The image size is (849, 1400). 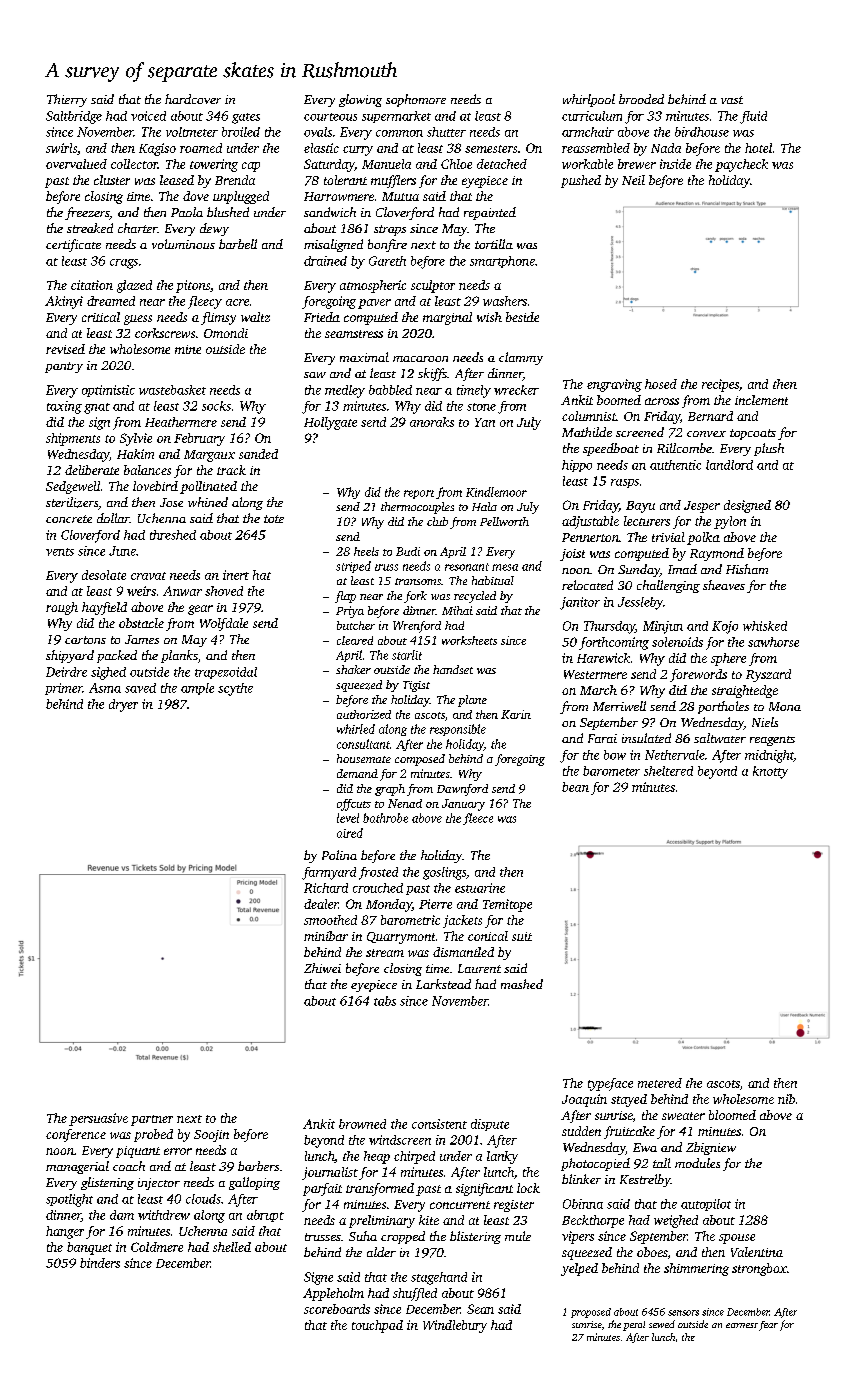 I want to click on stream, so click(x=385, y=953).
